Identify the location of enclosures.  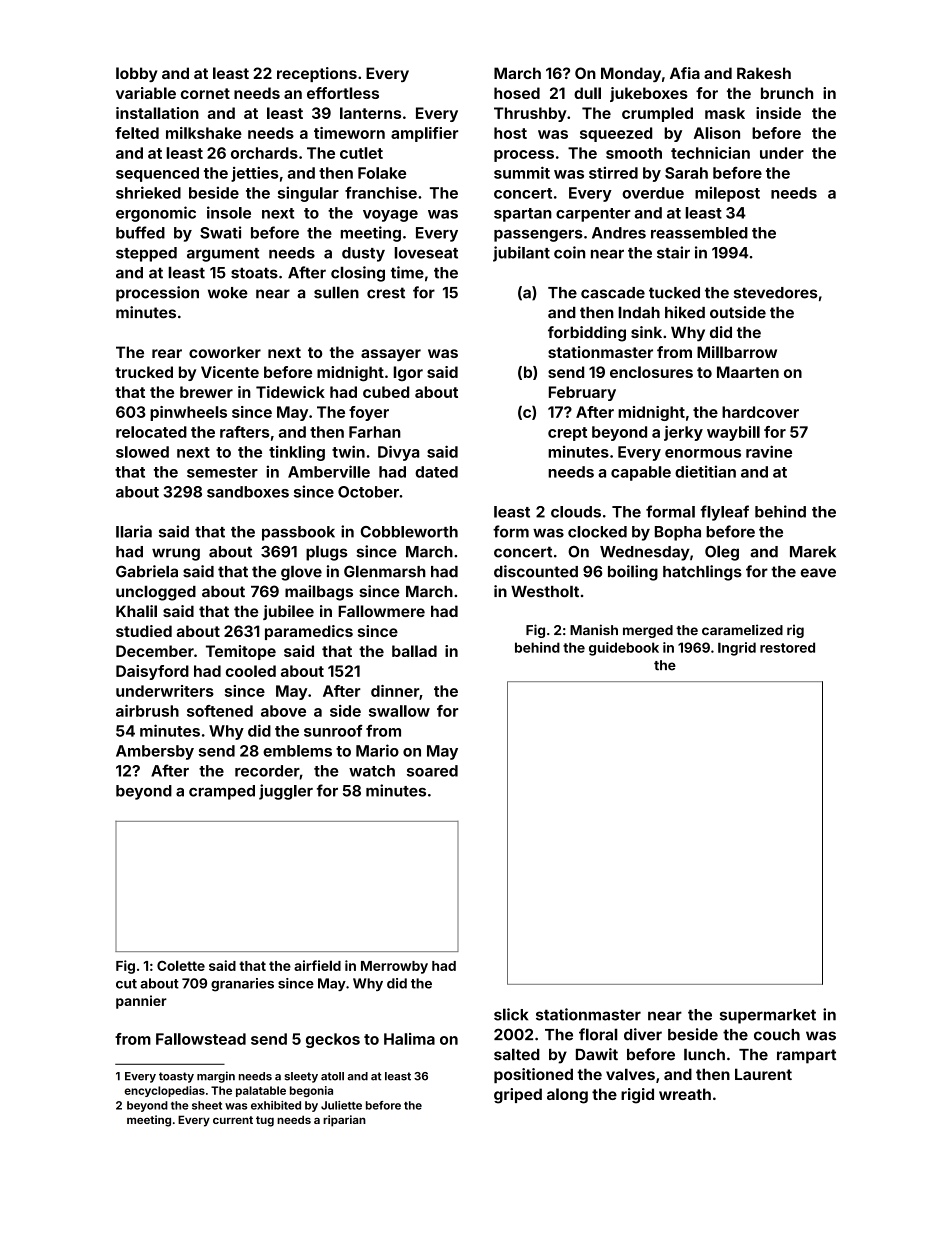
(651, 372).
